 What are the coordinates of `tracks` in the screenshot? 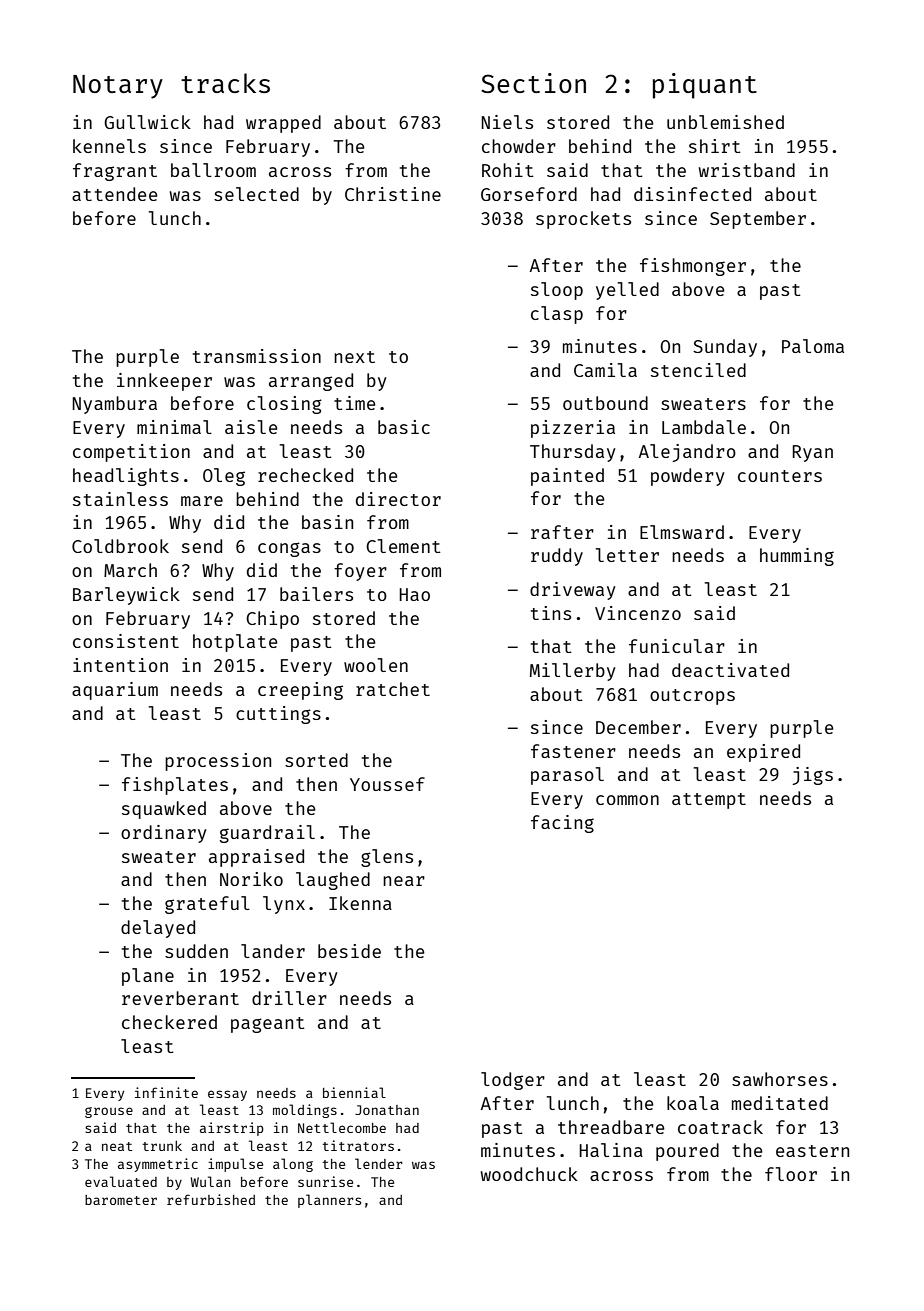 It's located at (225, 83).
